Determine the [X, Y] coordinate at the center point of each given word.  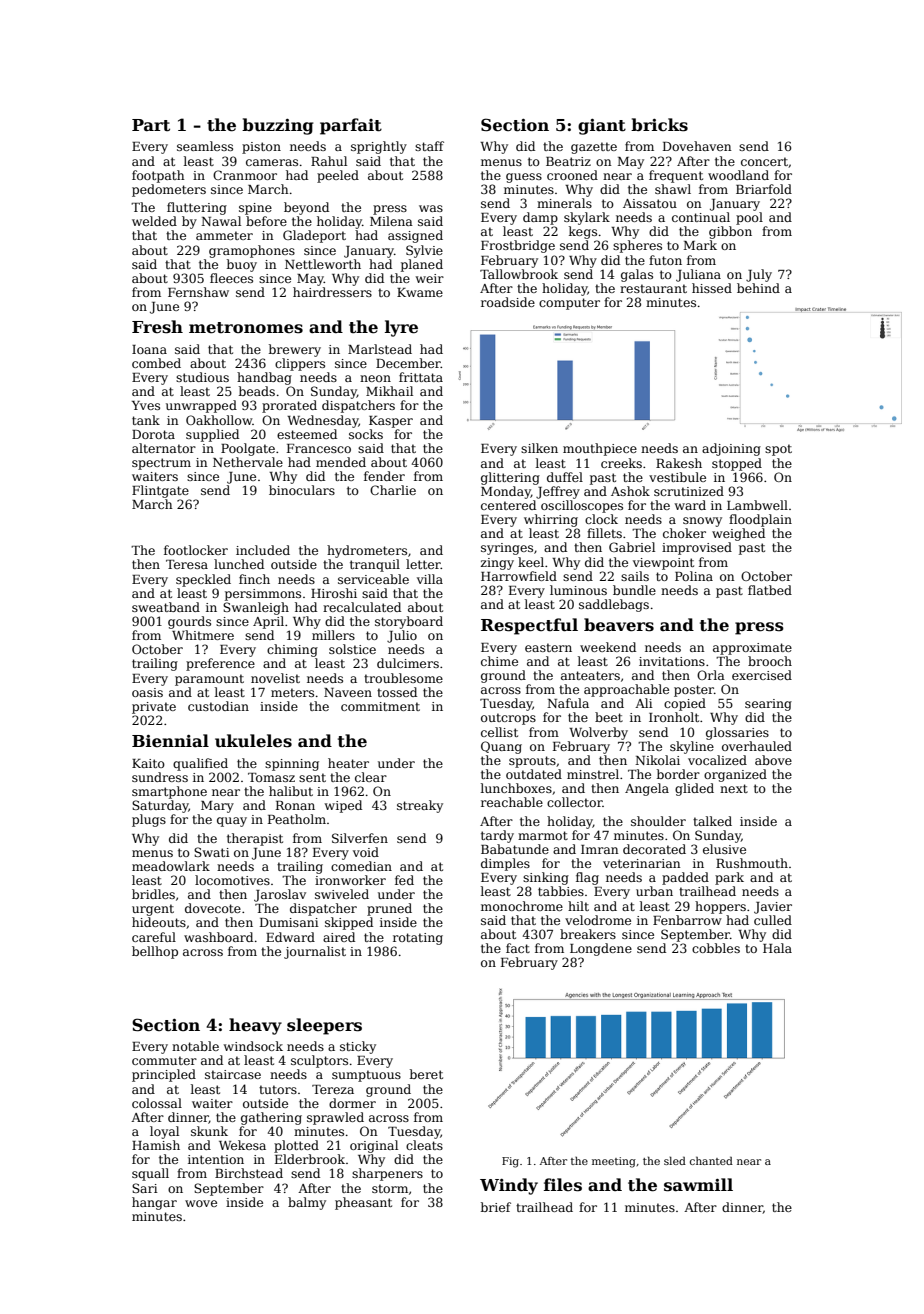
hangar [154, 1203]
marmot [543, 835]
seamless [205, 146]
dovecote [213, 908]
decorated [654, 849]
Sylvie [424, 251]
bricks [659, 125]
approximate [752, 649]
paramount [209, 680]
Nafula [568, 703]
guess [524, 178]
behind [758, 288]
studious [202, 377]
